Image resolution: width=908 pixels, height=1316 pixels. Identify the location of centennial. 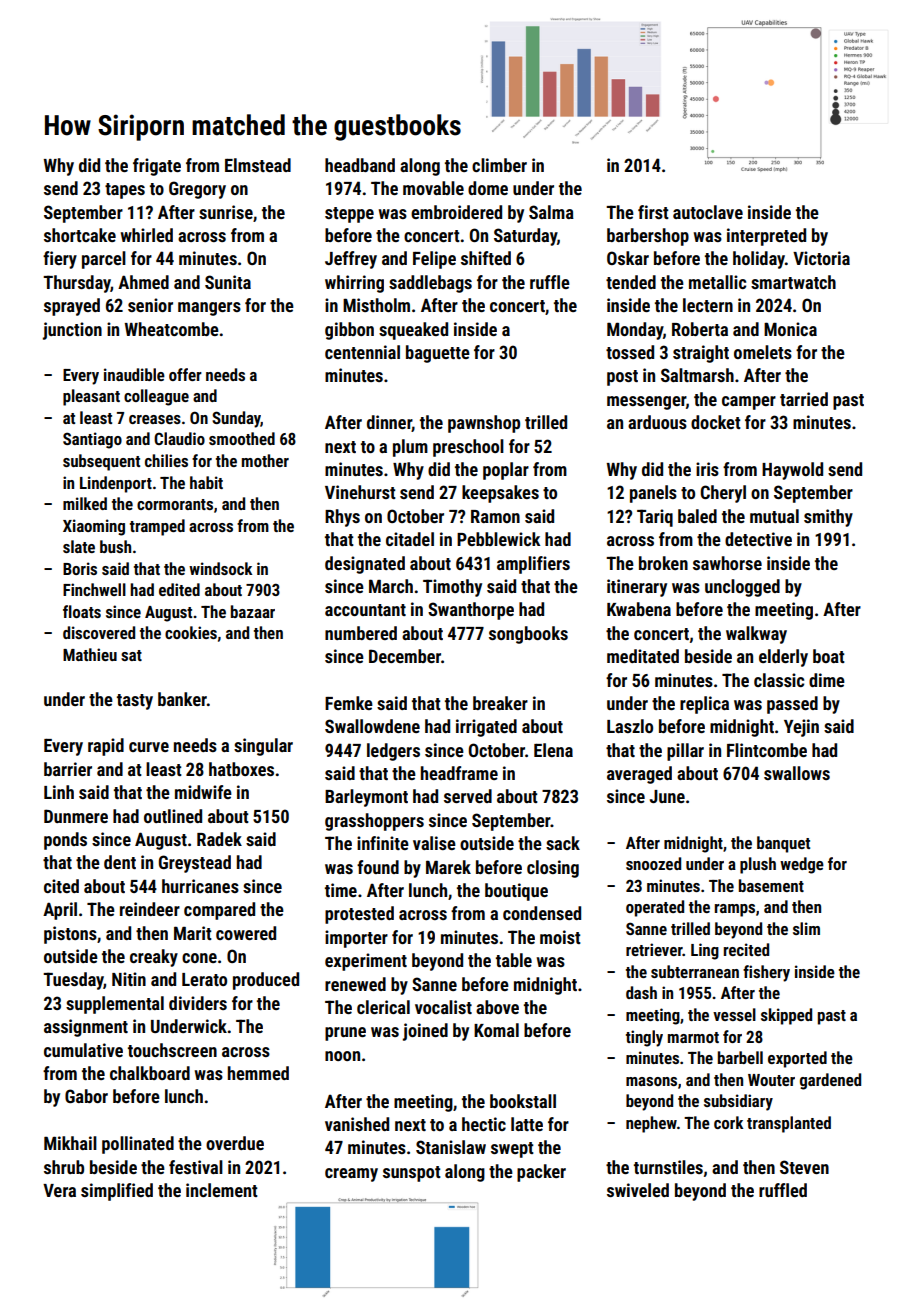
(362, 352).
